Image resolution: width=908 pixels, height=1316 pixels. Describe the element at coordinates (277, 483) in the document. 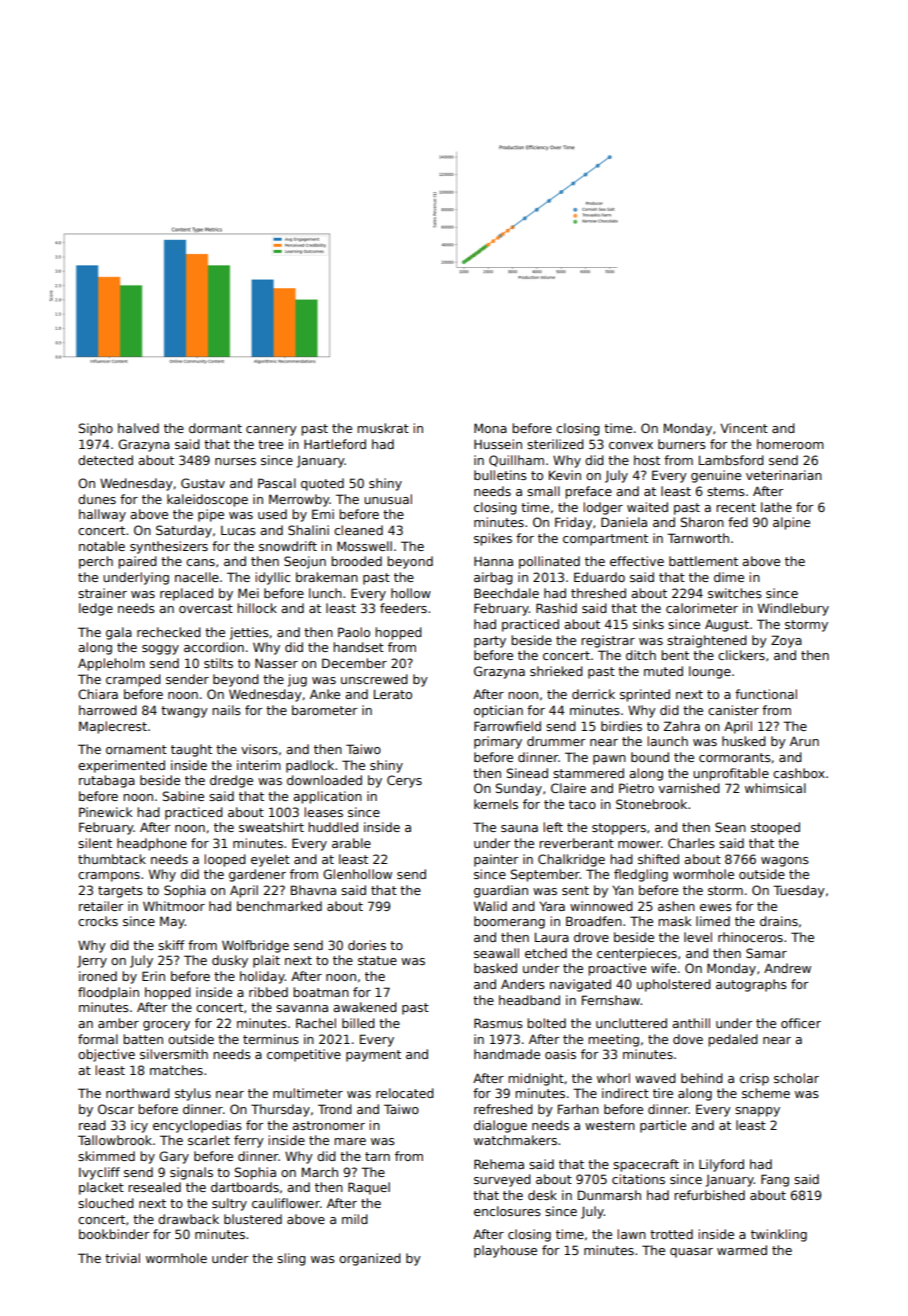

I see `Pascal` at that location.
